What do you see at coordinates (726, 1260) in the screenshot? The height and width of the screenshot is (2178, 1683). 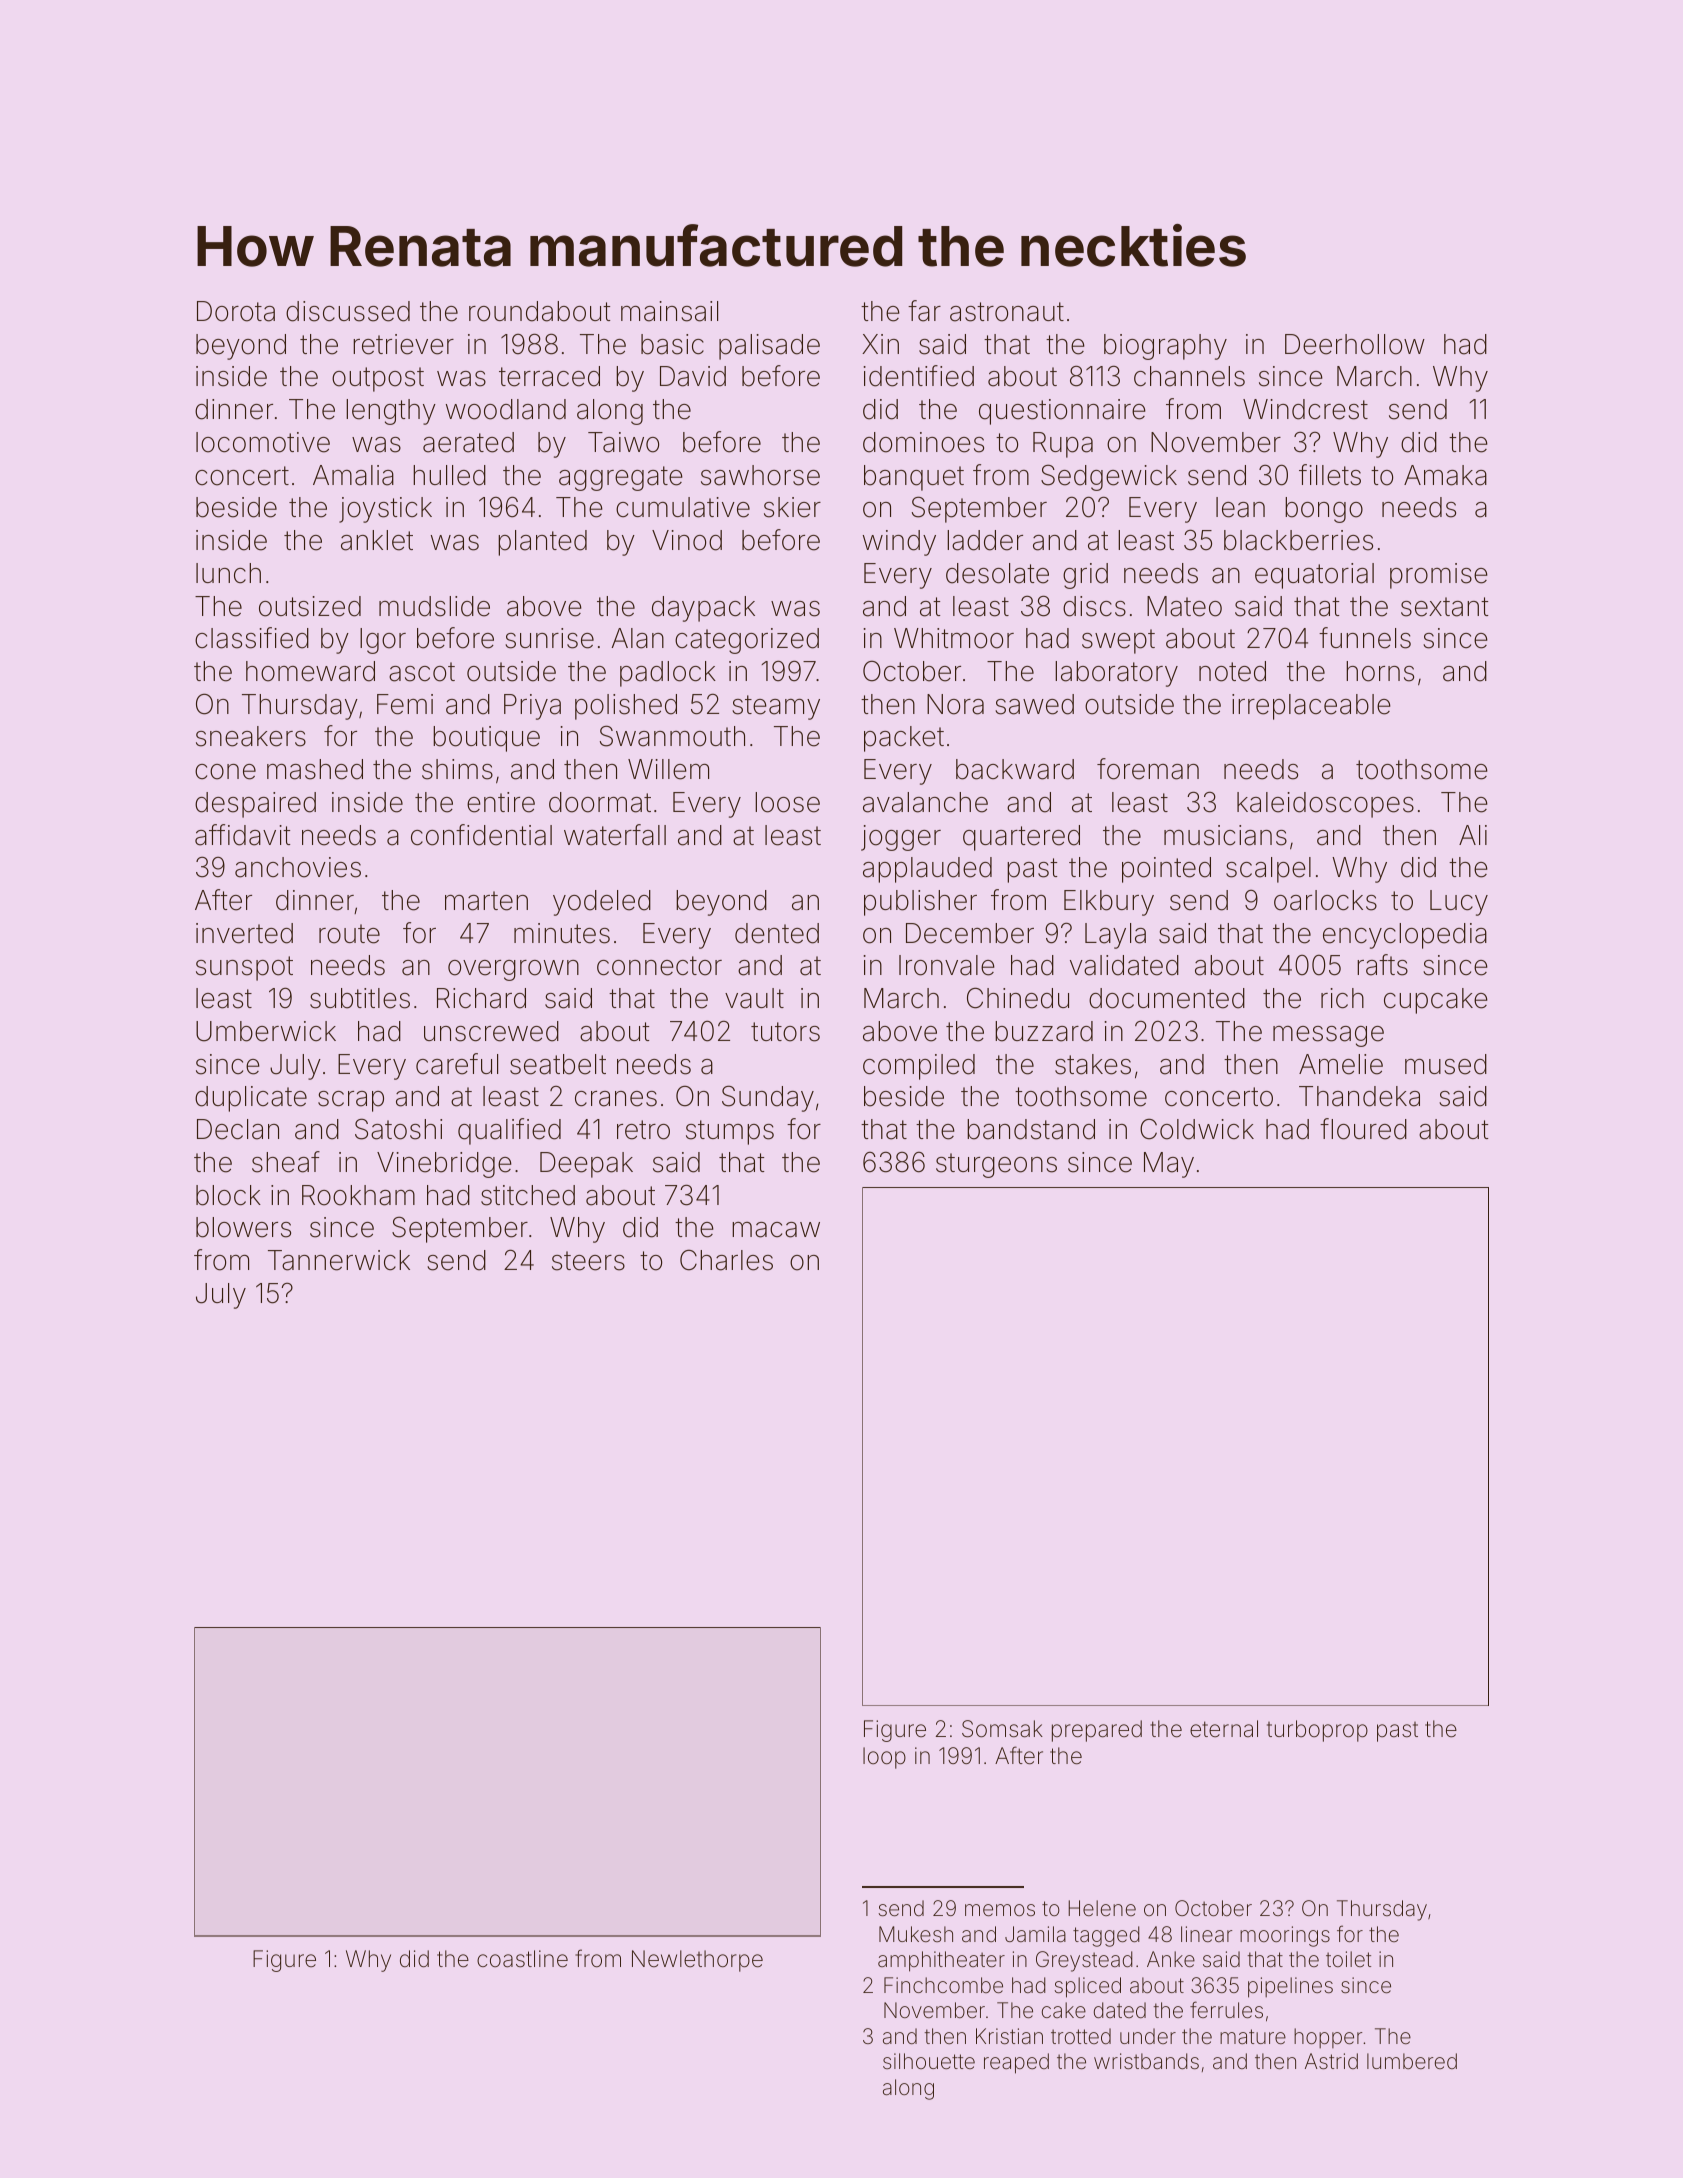 I see `Charles` at bounding box center [726, 1260].
